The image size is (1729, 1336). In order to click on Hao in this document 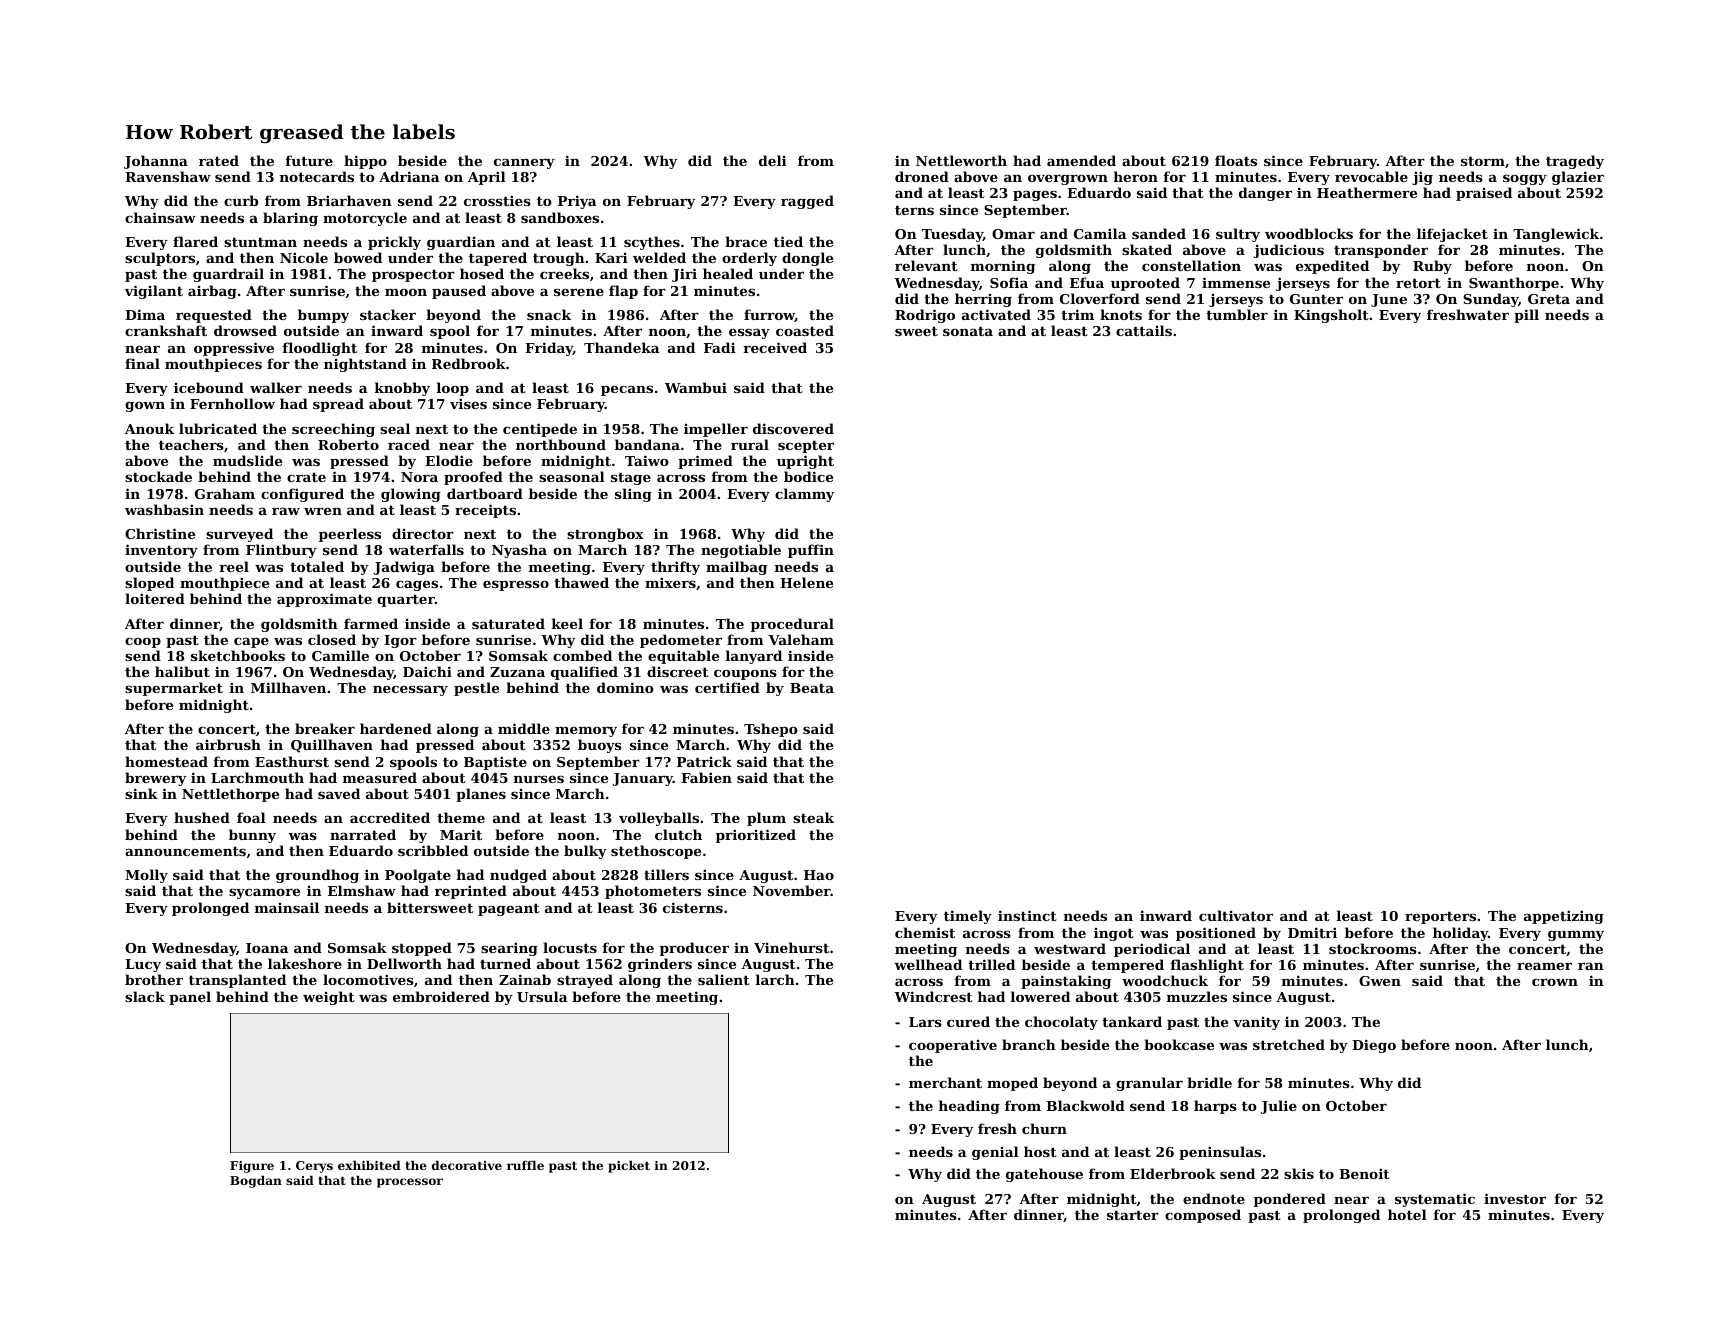, I will do `click(819, 875)`.
